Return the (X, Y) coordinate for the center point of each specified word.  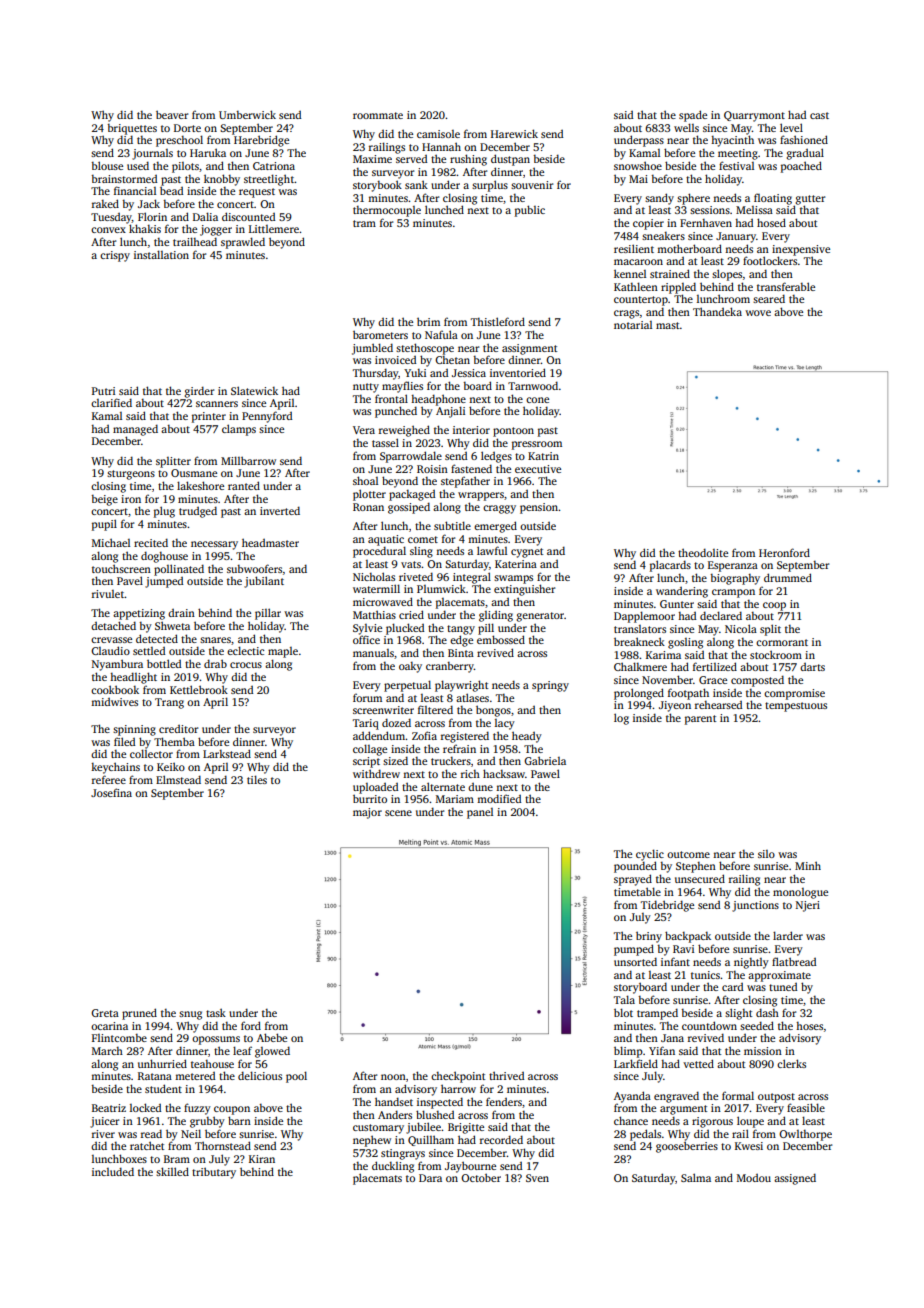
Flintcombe (119, 1038)
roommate (378, 115)
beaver (172, 114)
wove (758, 313)
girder (199, 392)
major (367, 813)
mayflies (402, 387)
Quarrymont (754, 116)
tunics (705, 975)
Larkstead (227, 753)
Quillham (431, 1140)
